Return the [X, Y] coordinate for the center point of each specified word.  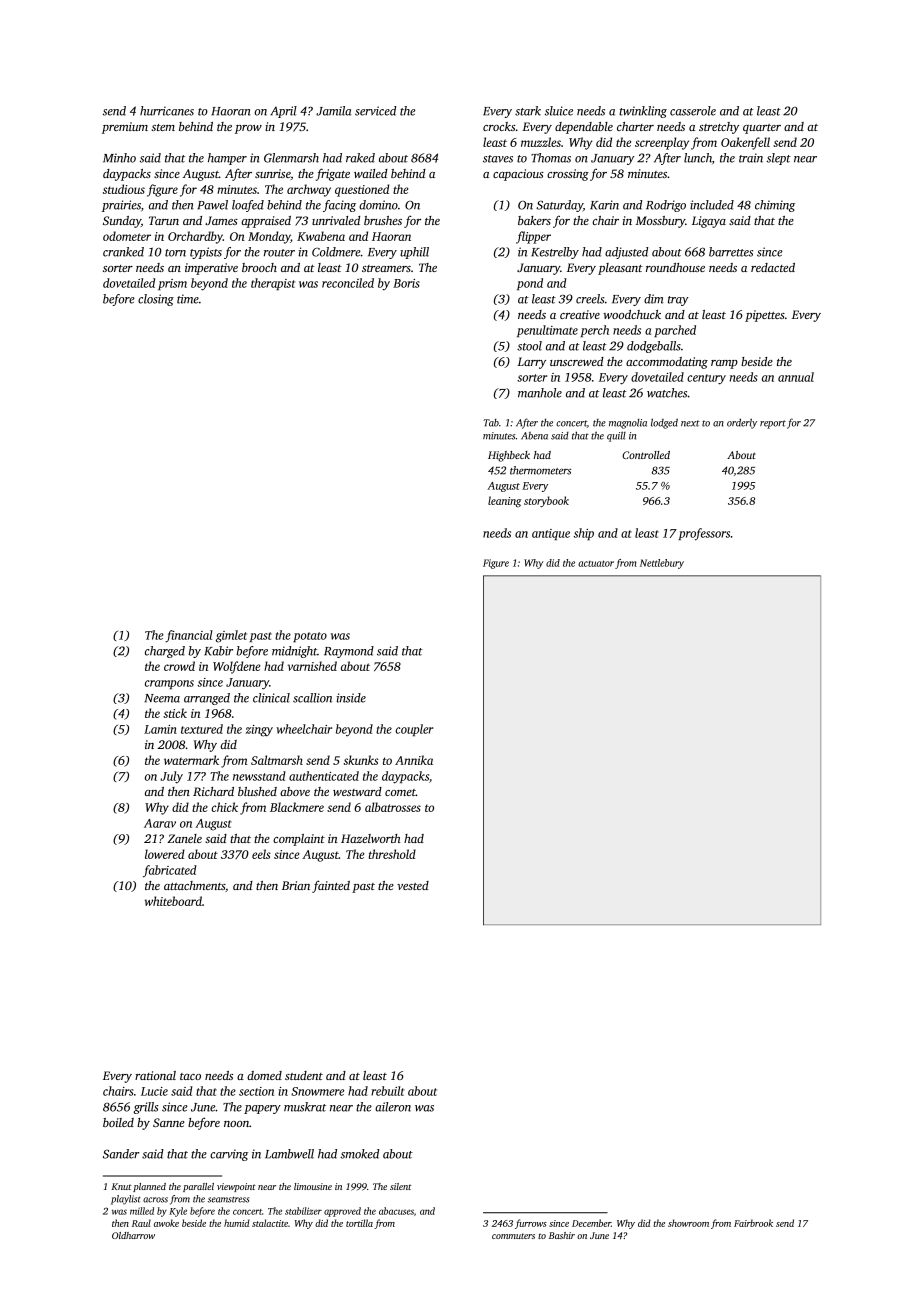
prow [248, 129]
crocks [499, 126]
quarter [762, 129]
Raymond [349, 652]
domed [264, 1075]
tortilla [359, 1223]
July [171, 777]
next [690, 423]
